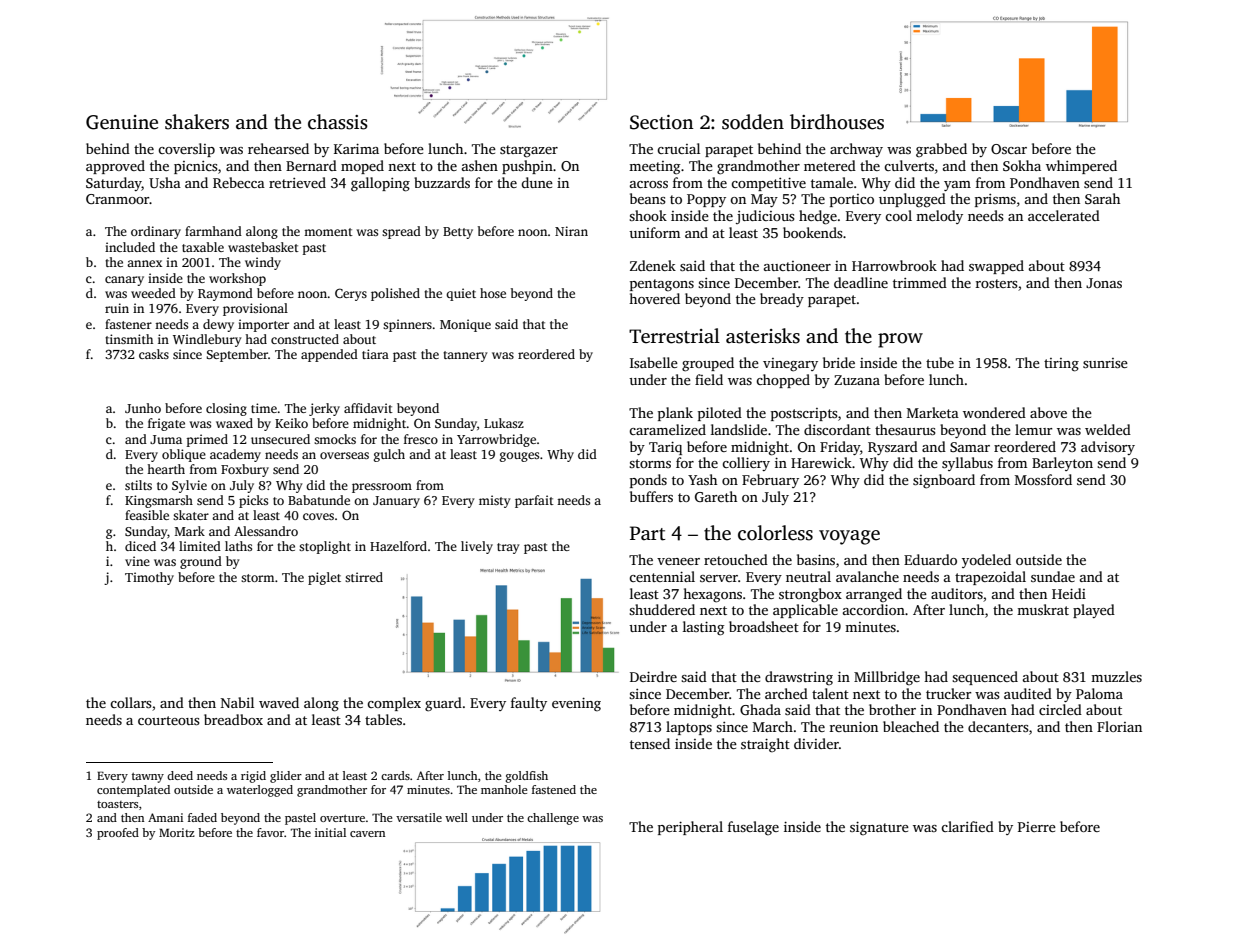  I want to click on cavern, so click(367, 834).
